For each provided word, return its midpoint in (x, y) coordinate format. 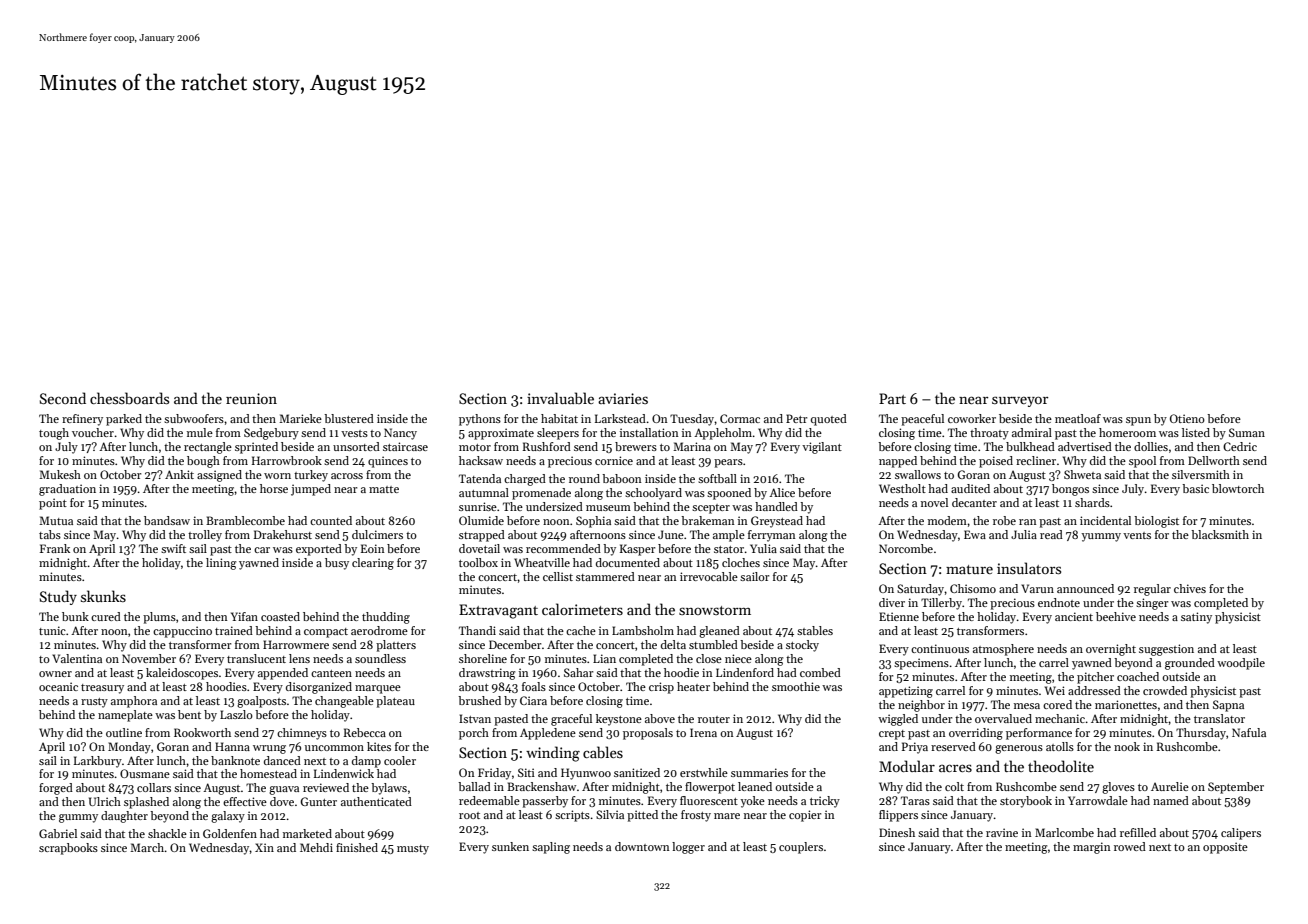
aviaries (623, 398)
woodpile (1241, 664)
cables (603, 752)
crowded (1165, 690)
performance (1039, 734)
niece (738, 658)
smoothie (796, 686)
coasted (280, 616)
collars (154, 787)
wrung (269, 749)
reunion (251, 398)
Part (892, 398)
